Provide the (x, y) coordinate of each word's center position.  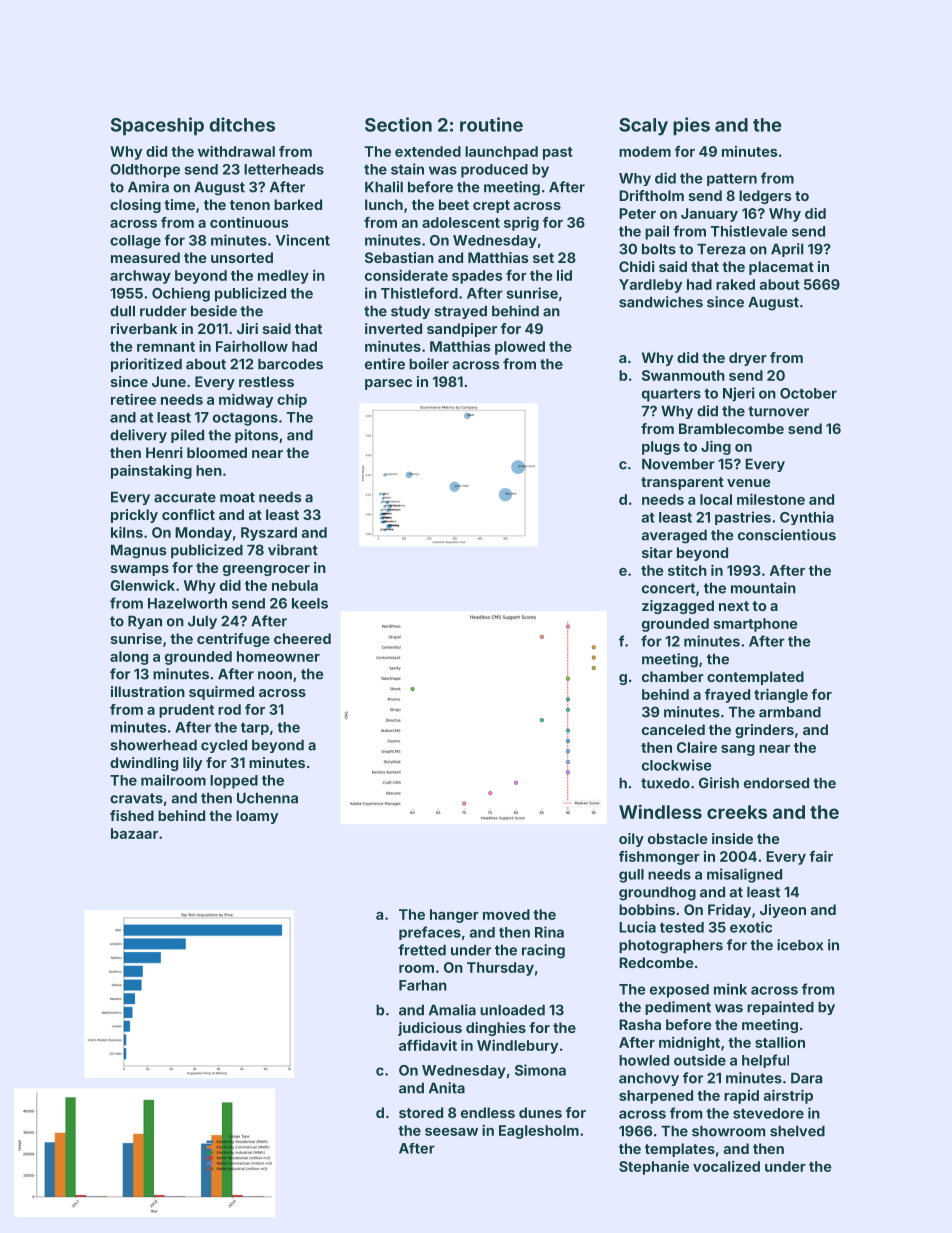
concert (668, 588)
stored (421, 1112)
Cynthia (807, 518)
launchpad (501, 153)
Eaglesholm (539, 1132)
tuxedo (665, 783)
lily (192, 764)
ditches (242, 124)
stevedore (768, 1113)
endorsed (776, 783)
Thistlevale (749, 231)
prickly (134, 516)
